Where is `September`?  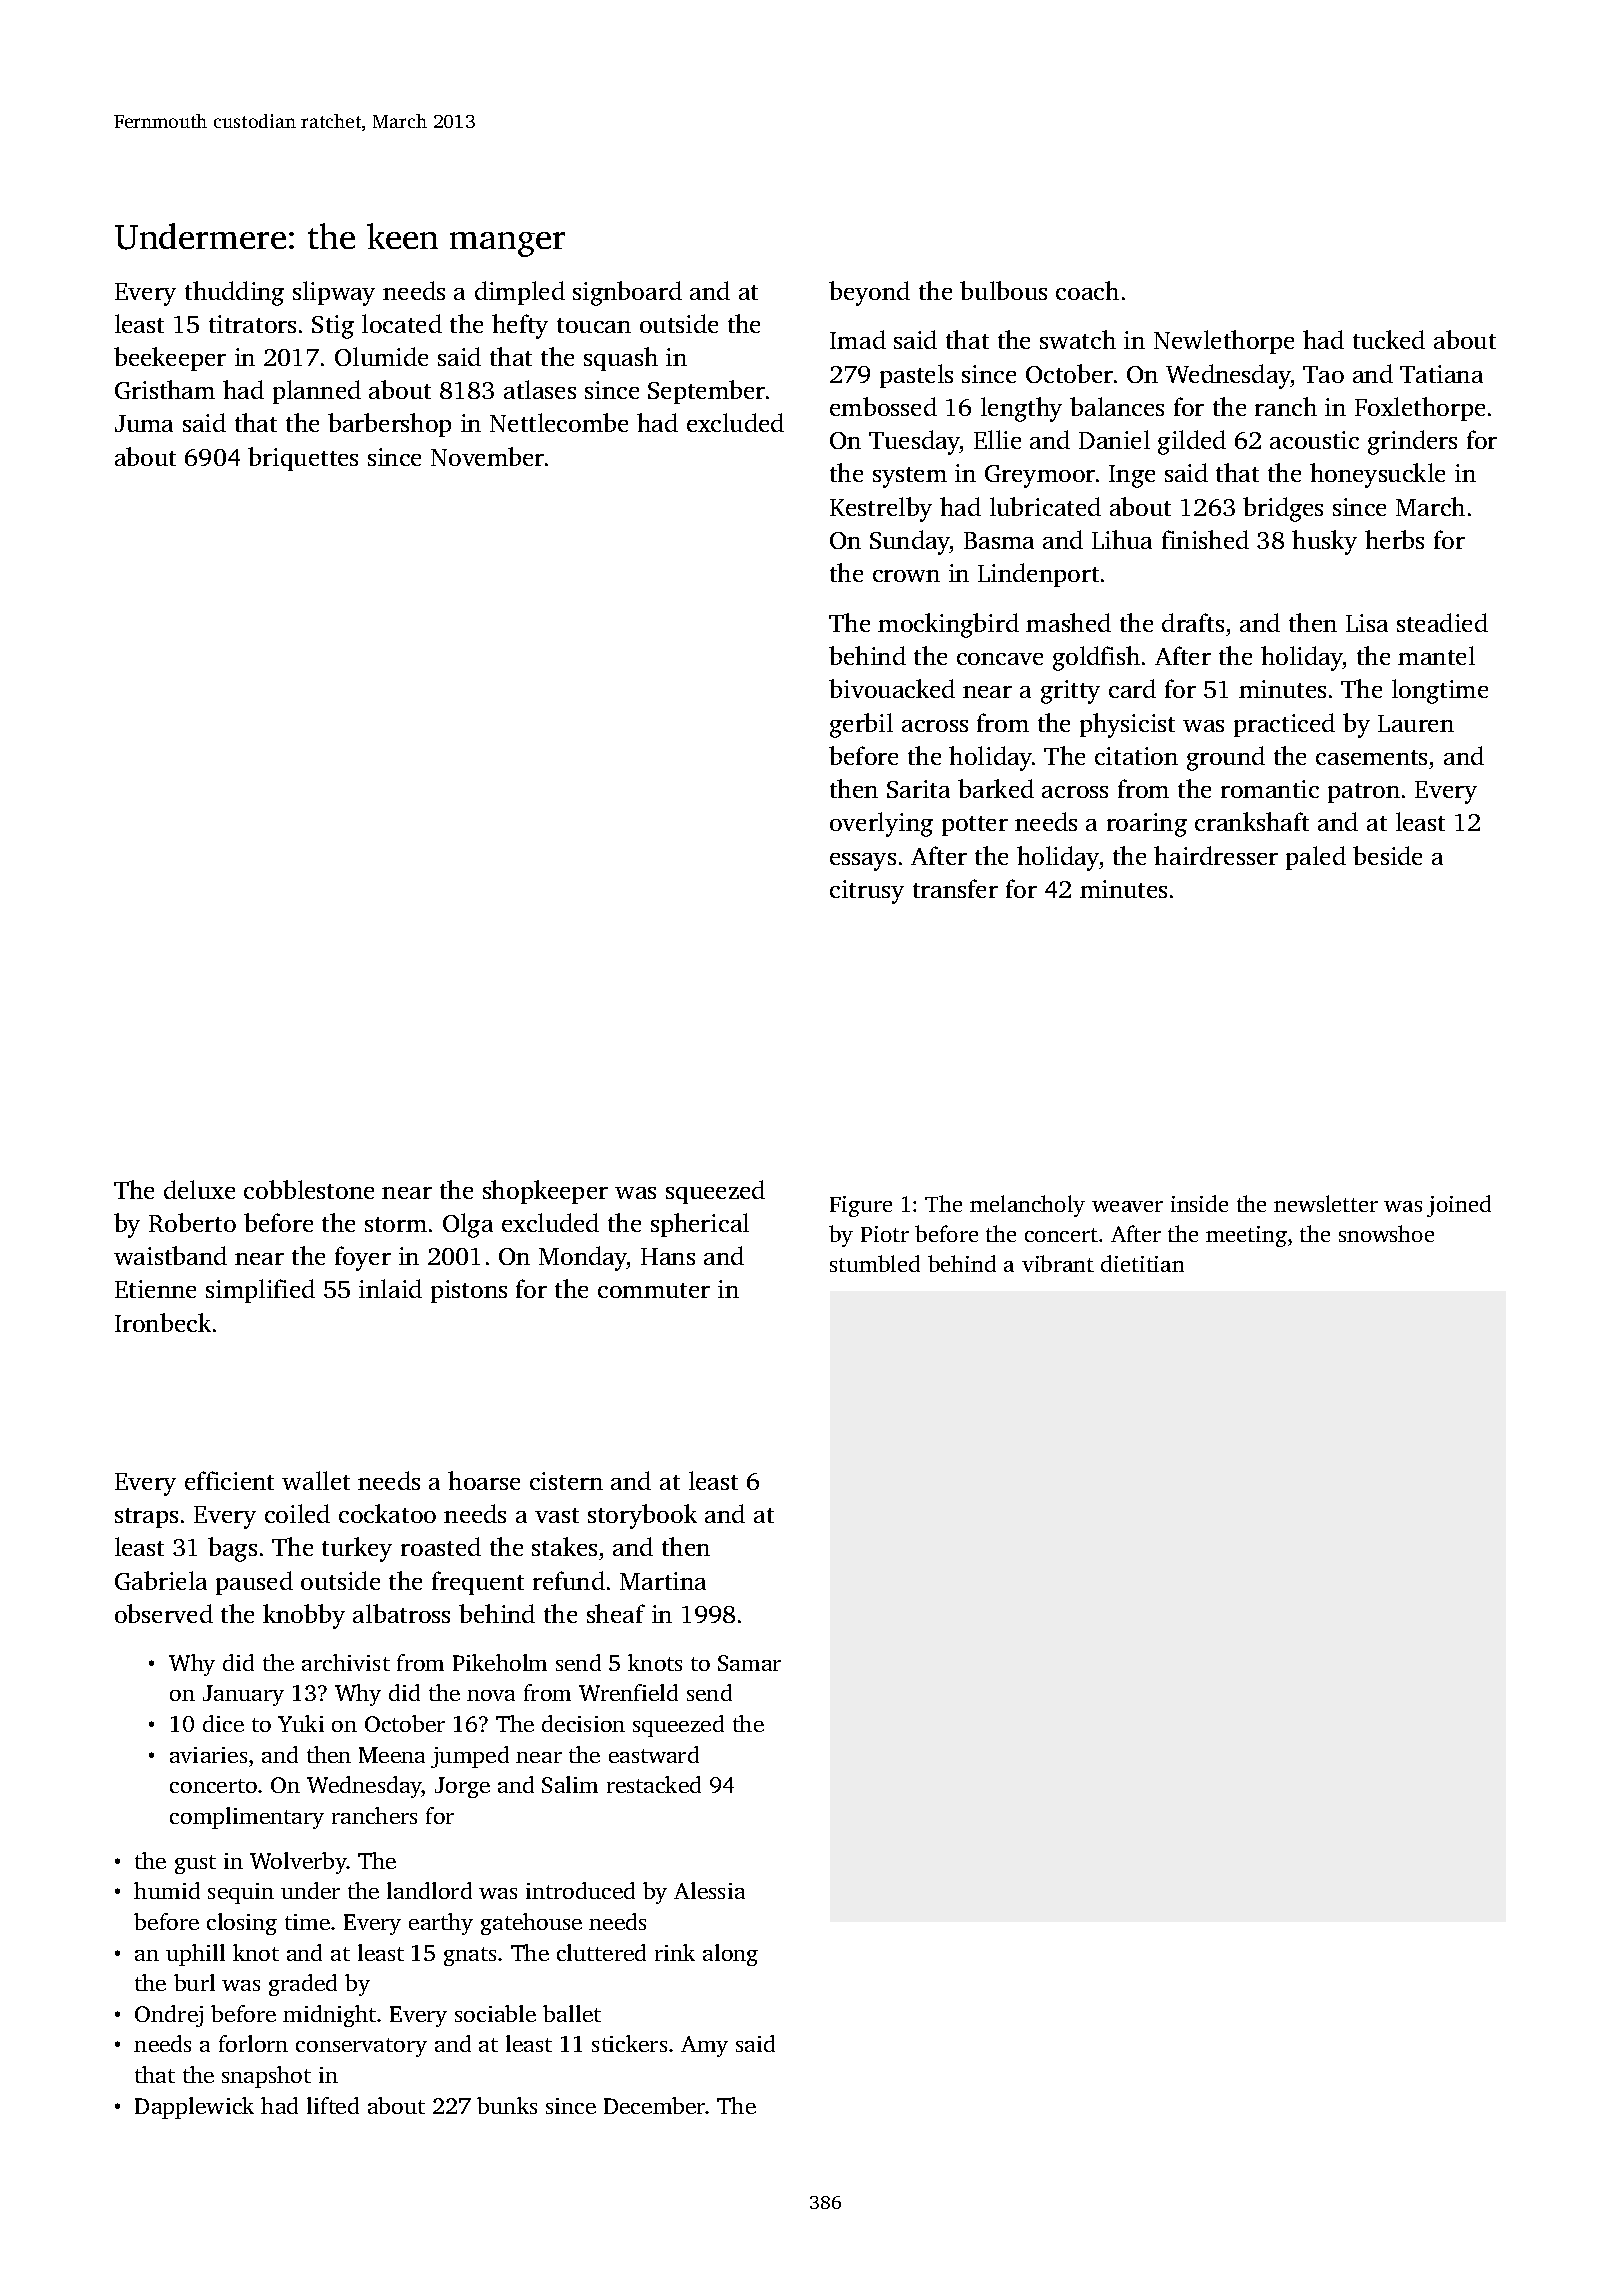
September is located at coordinates (706, 392).
